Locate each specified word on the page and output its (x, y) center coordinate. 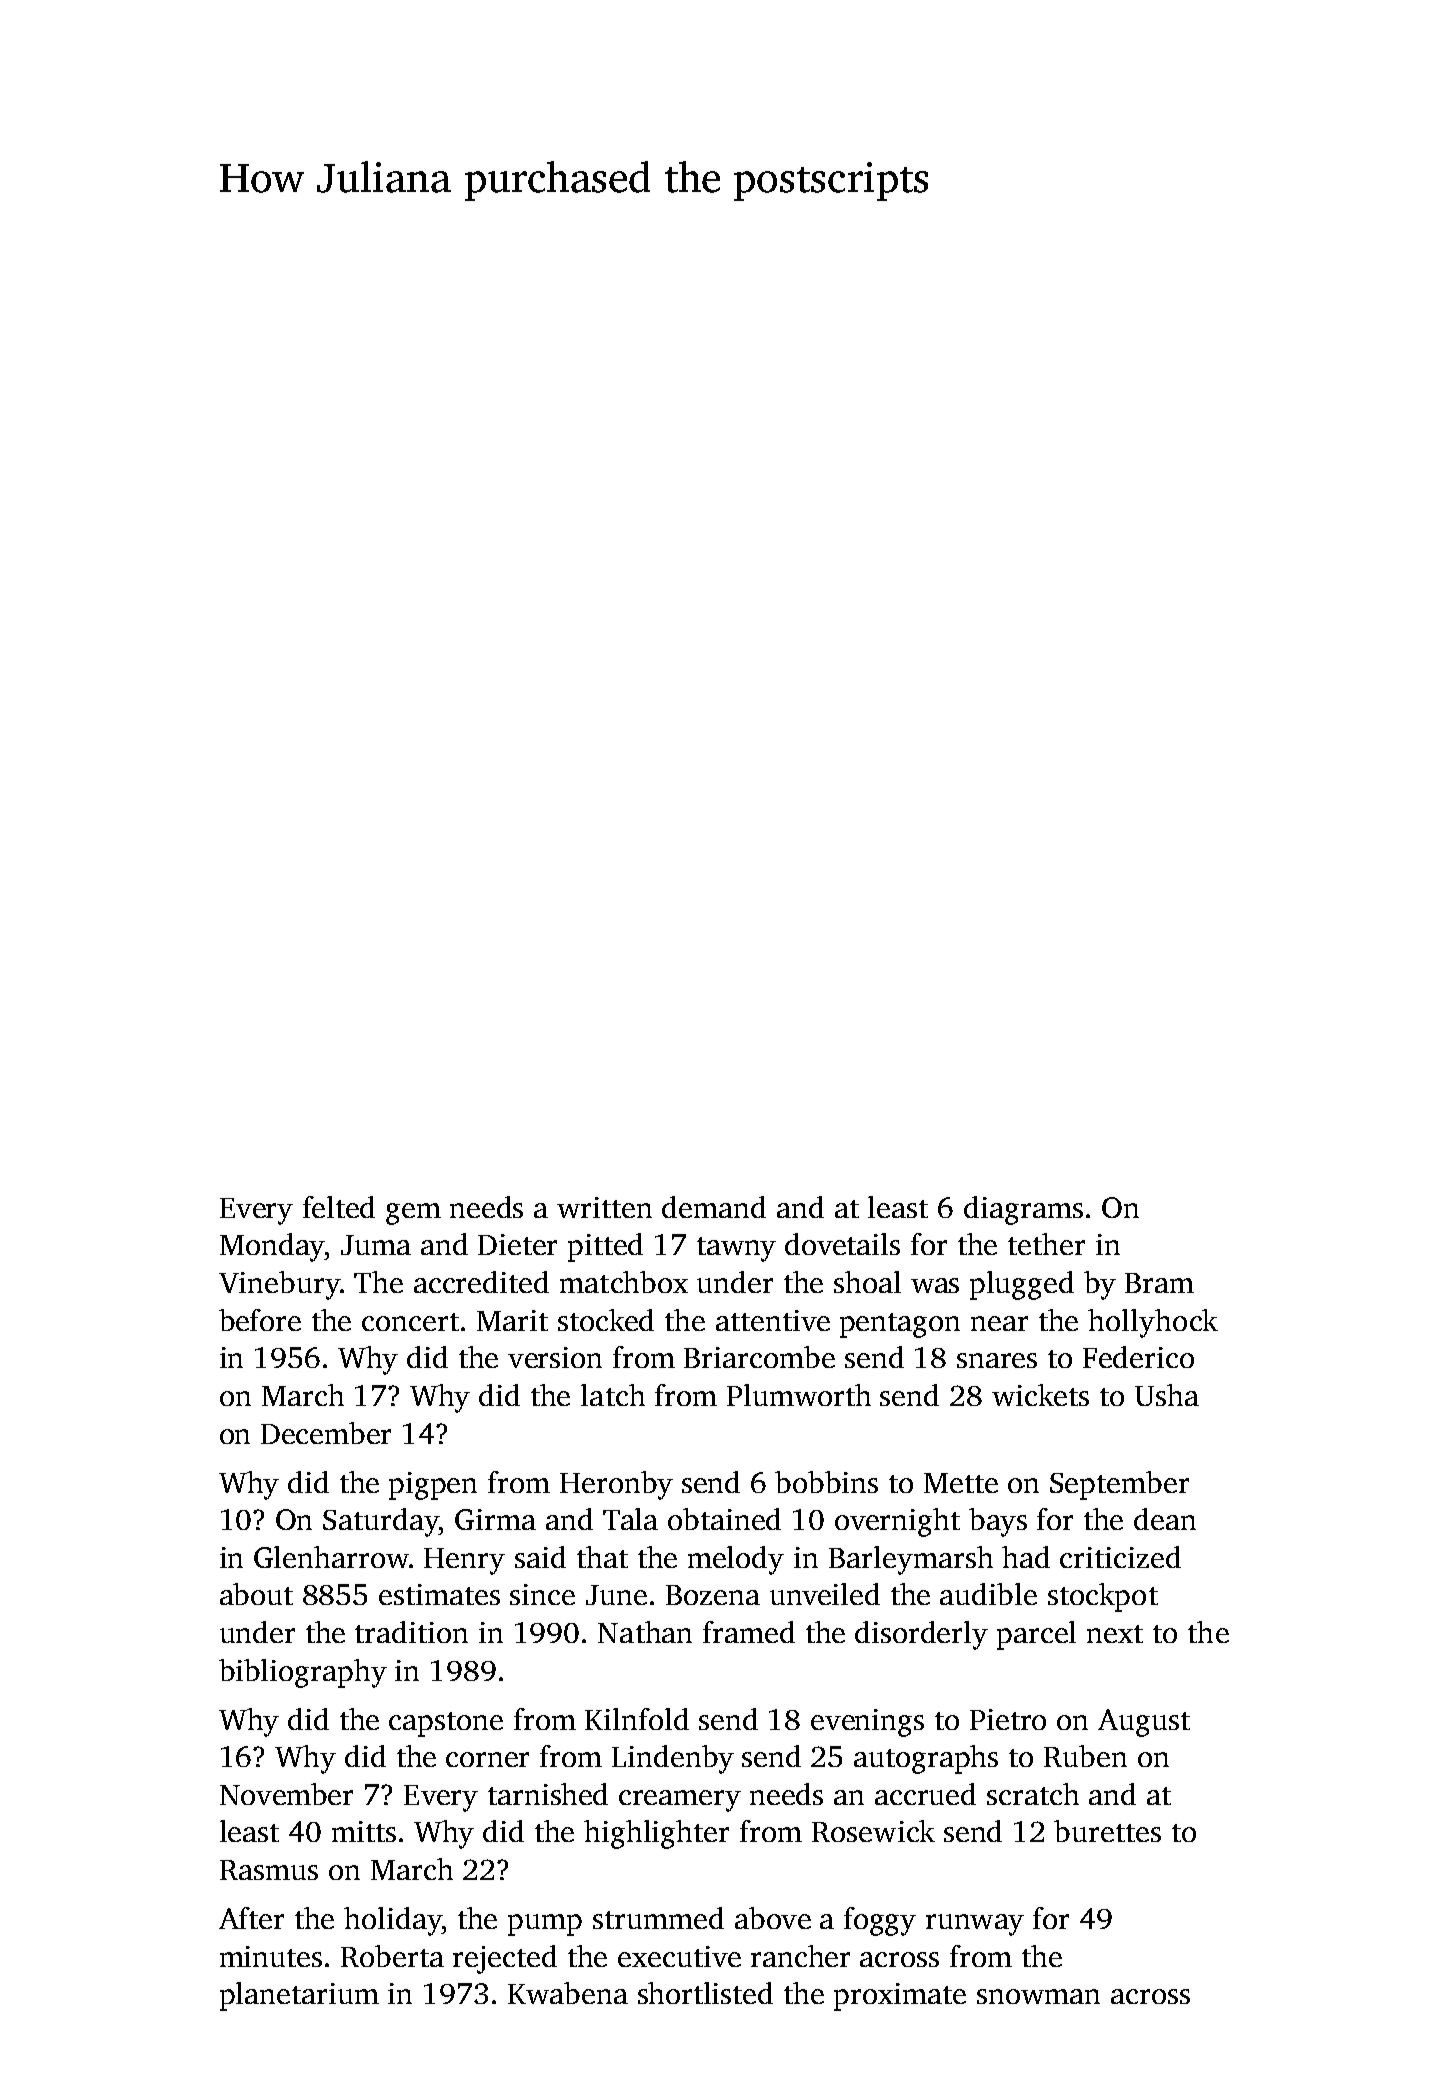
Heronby (616, 1485)
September (1119, 1485)
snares (997, 1360)
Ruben (1085, 1756)
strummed (658, 1918)
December (326, 1433)
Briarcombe (759, 1357)
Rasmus (269, 1870)
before (260, 1320)
